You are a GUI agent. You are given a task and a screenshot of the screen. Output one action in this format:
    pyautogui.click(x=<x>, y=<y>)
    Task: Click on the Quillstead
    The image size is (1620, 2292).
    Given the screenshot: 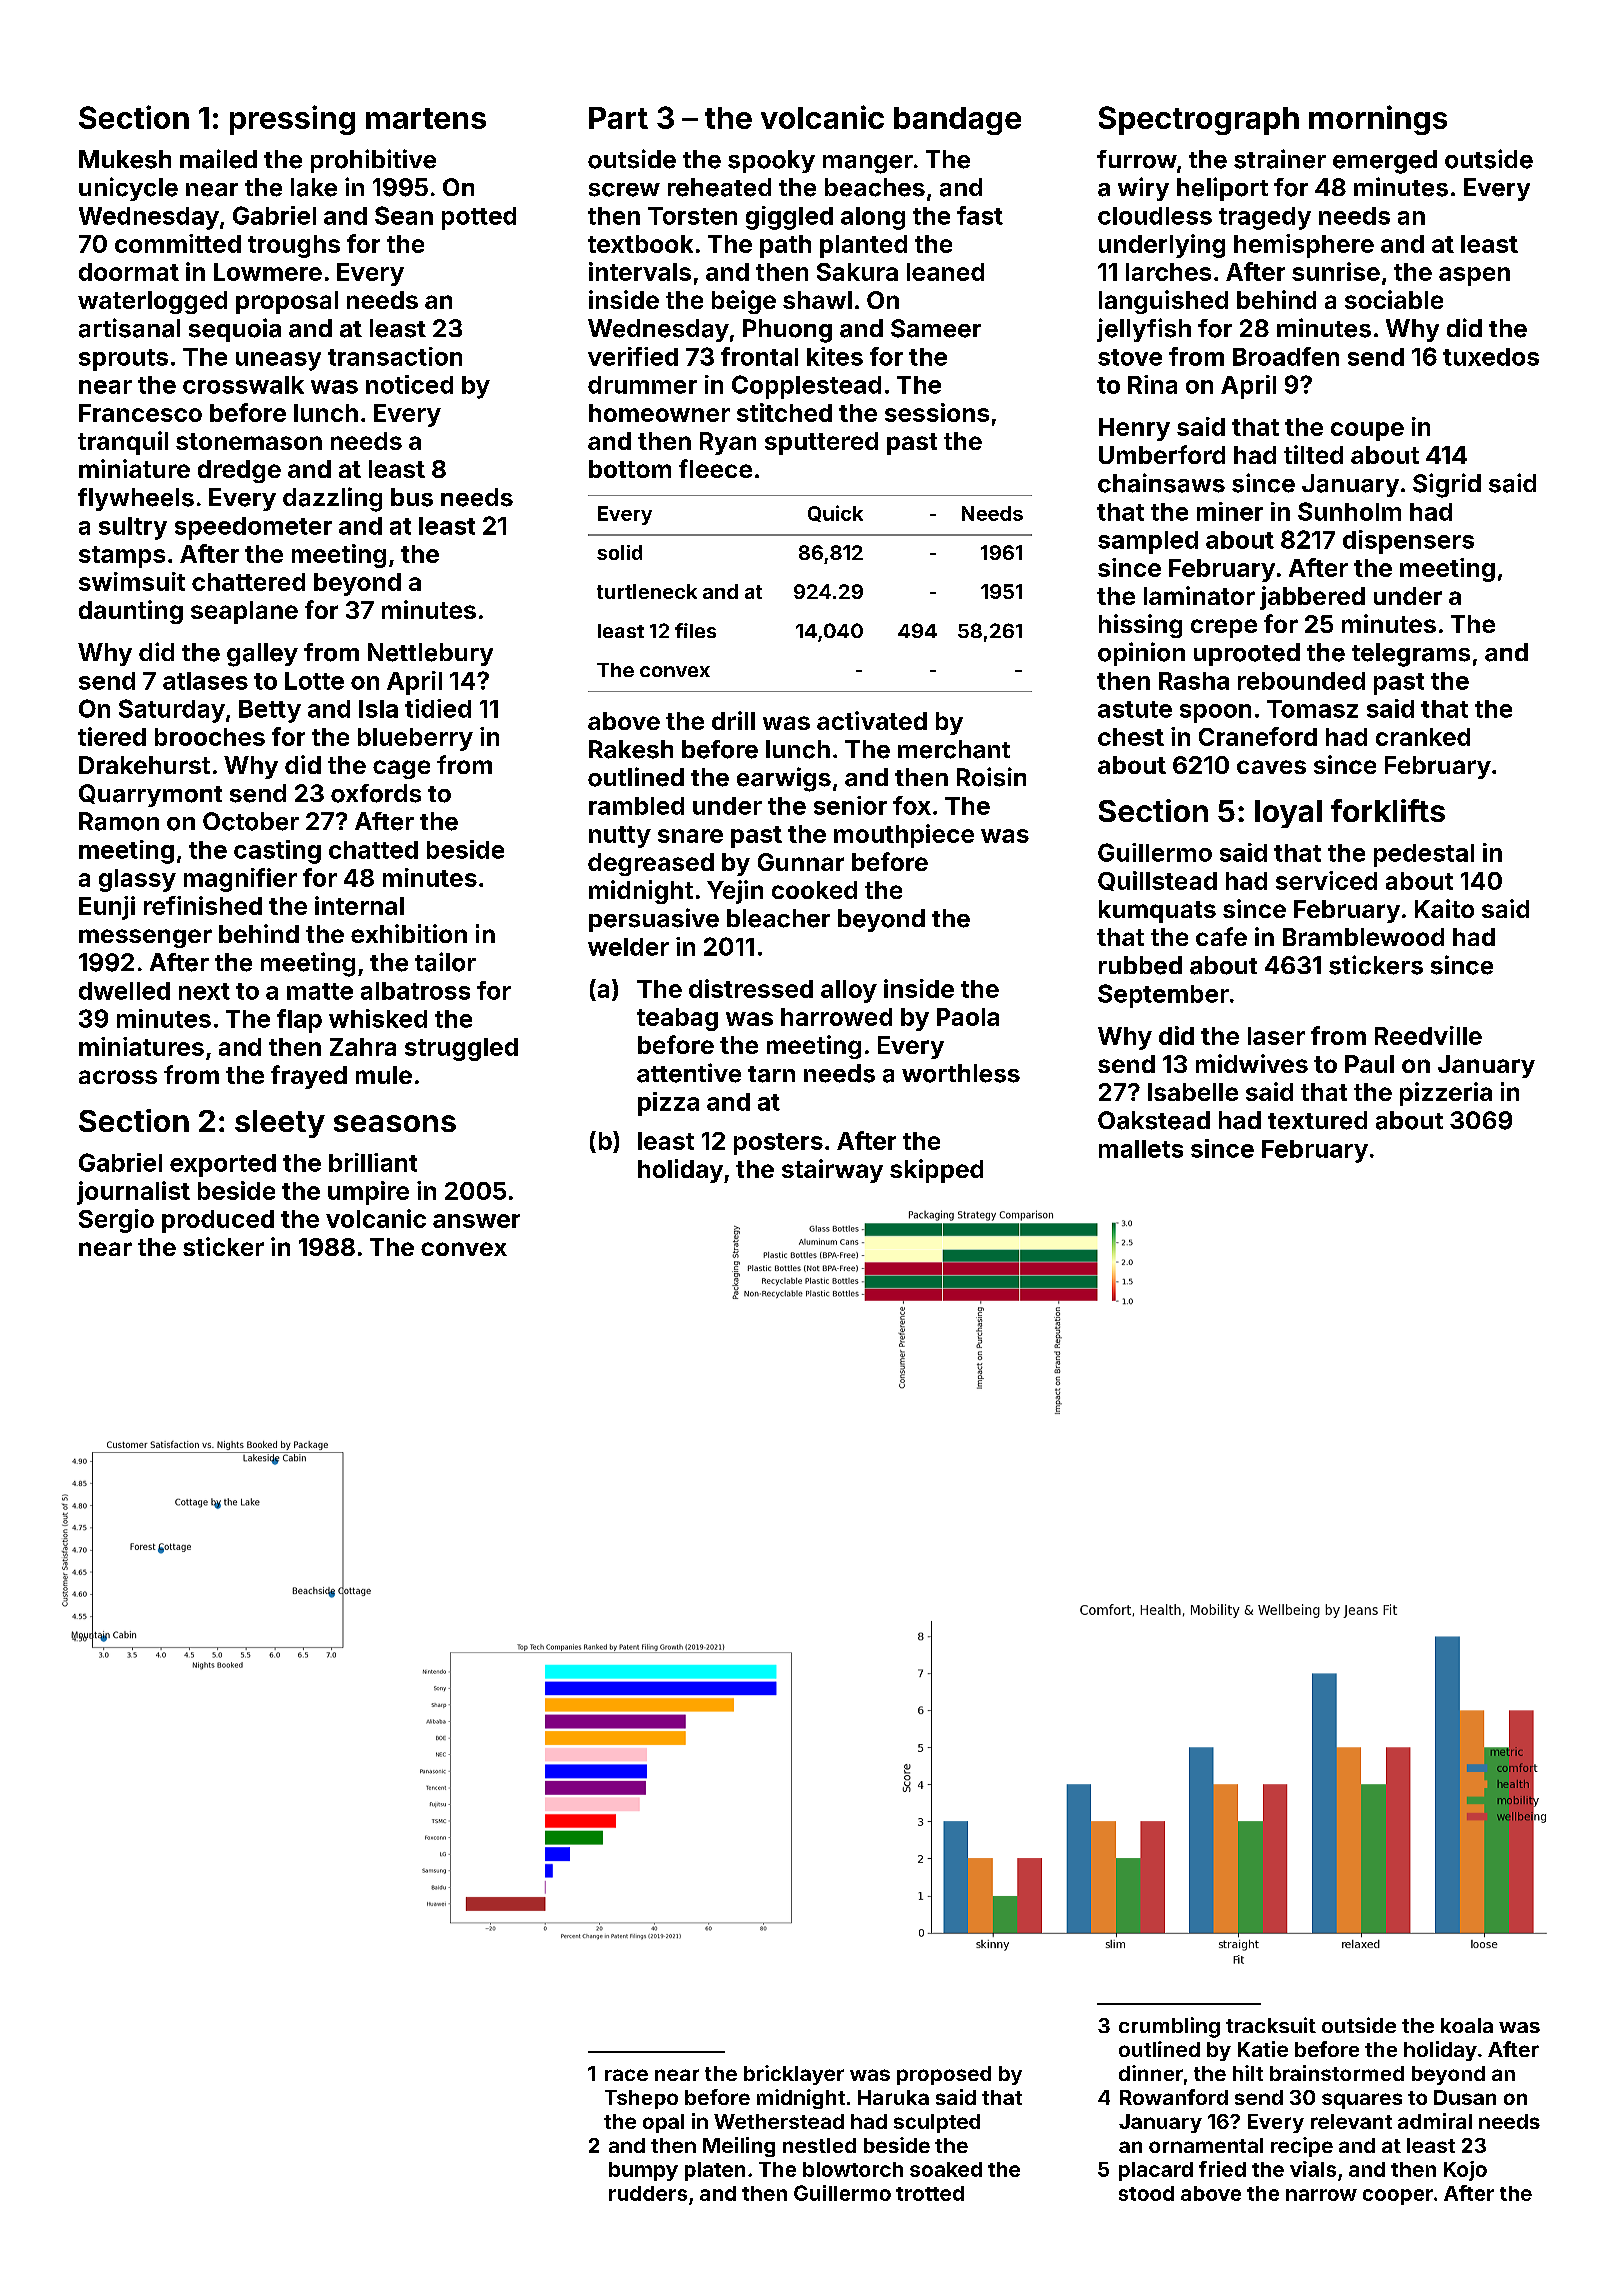 What is the action you would take?
    pyautogui.click(x=1157, y=881)
